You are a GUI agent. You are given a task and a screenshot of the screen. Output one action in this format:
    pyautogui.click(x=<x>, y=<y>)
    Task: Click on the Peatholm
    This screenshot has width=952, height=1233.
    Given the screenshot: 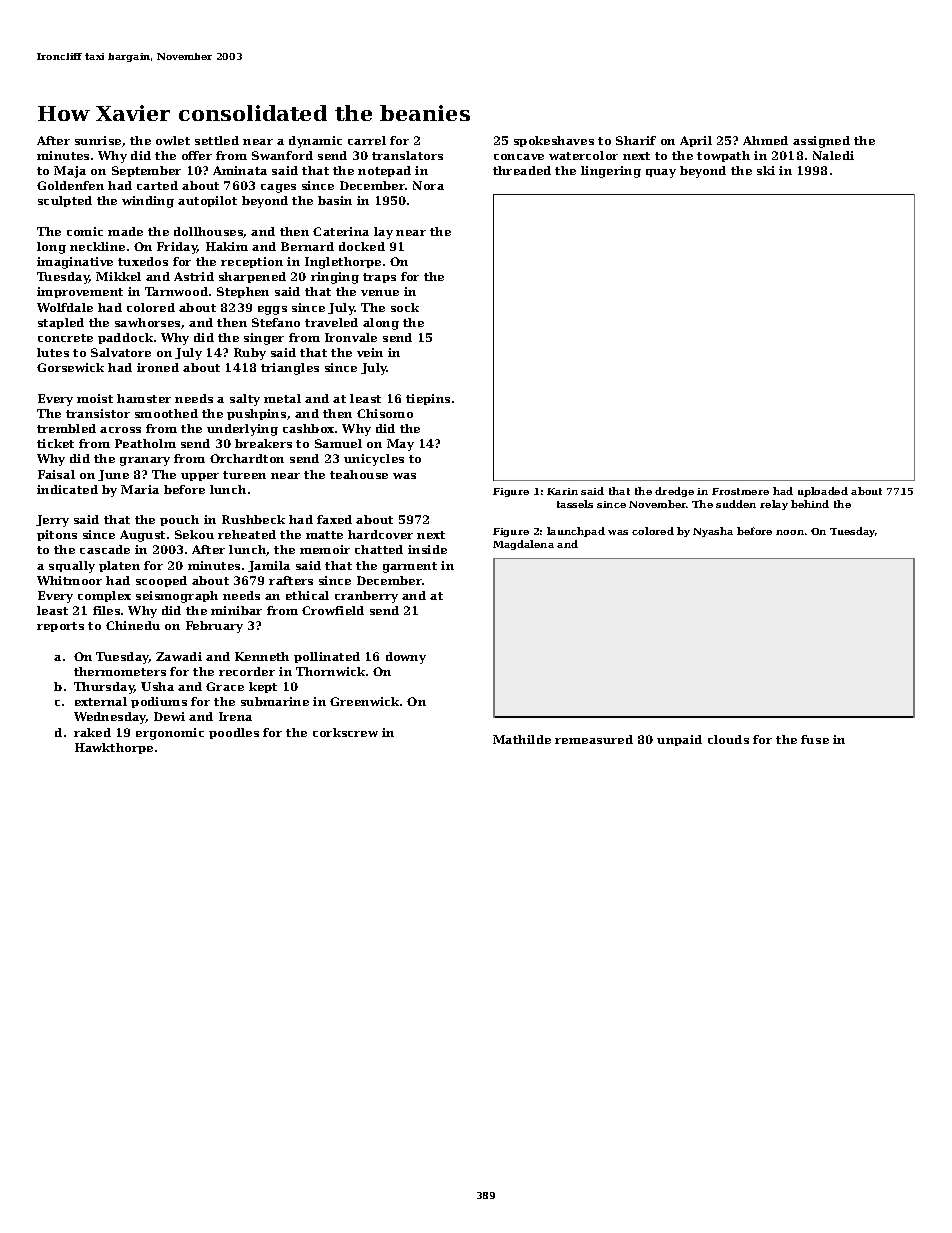 What is the action you would take?
    pyautogui.click(x=145, y=443)
